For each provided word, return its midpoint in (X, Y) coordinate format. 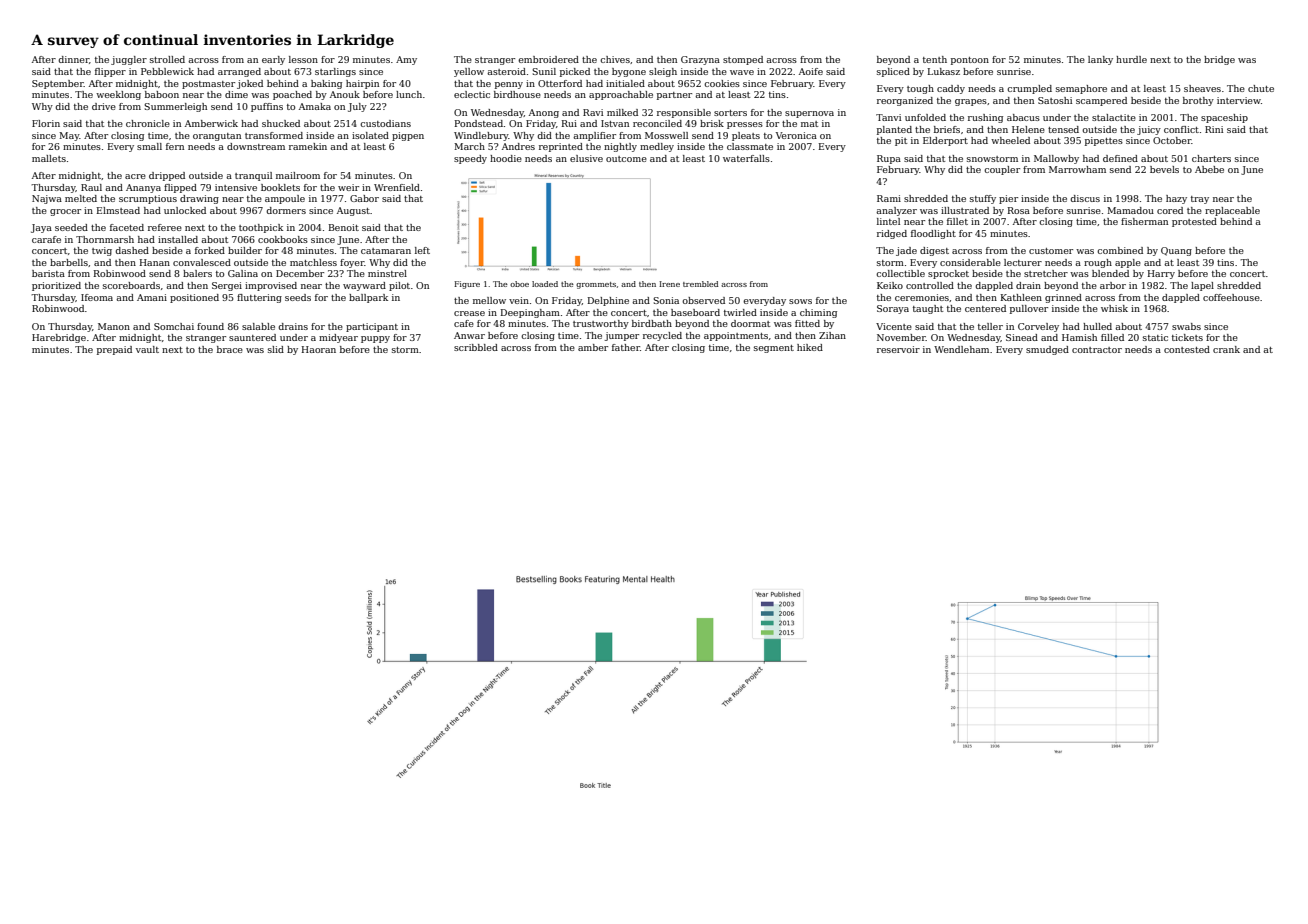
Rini (1214, 129)
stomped (743, 60)
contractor (1097, 350)
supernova (809, 114)
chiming (818, 313)
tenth (935, 59)
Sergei (227, 286)
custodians (385, 123)
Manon (114, 326)
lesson (303, 59)
